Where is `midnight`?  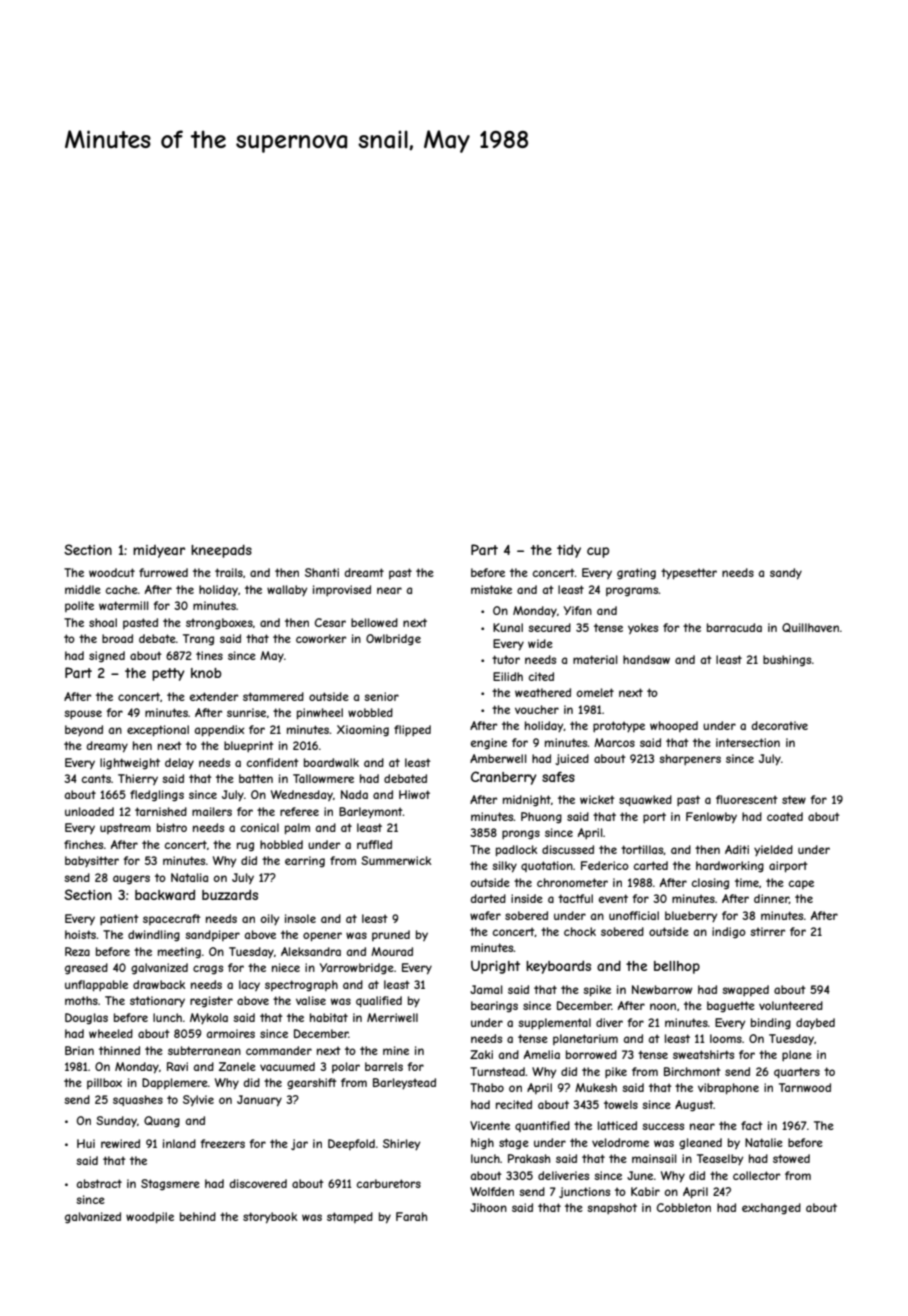 midnight is located at coordinates (527, 801).
